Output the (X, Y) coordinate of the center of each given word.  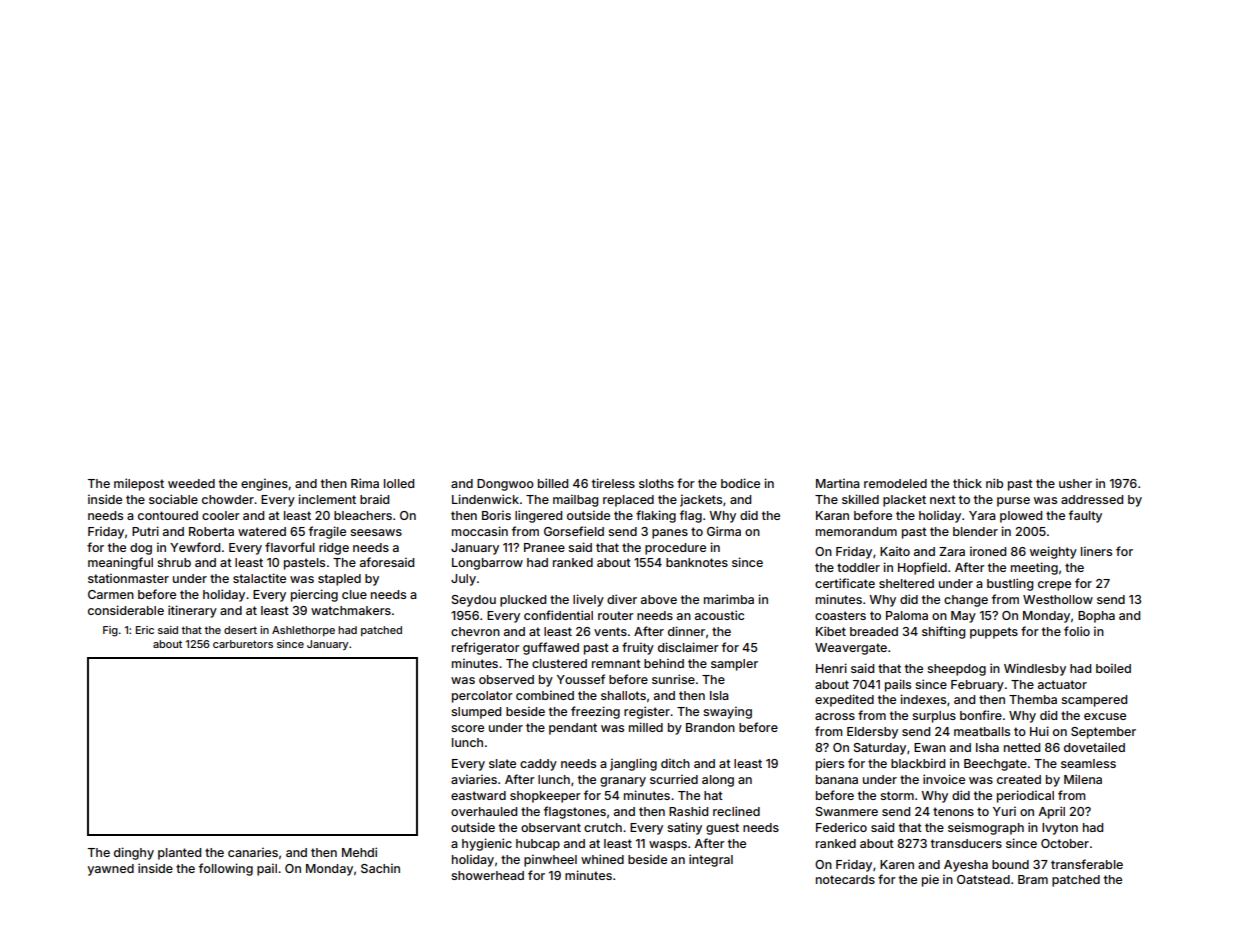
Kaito (895, 551)
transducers (966, 843)
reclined (736, 811)
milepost (139, 484)
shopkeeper (545, 797)
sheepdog (956, 670)
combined (545, 695)
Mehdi (359, 852)
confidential (558, 615)
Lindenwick (485, 499)
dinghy (134, 853)
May (963, 617)
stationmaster (128, 578)
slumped (476, 713)
